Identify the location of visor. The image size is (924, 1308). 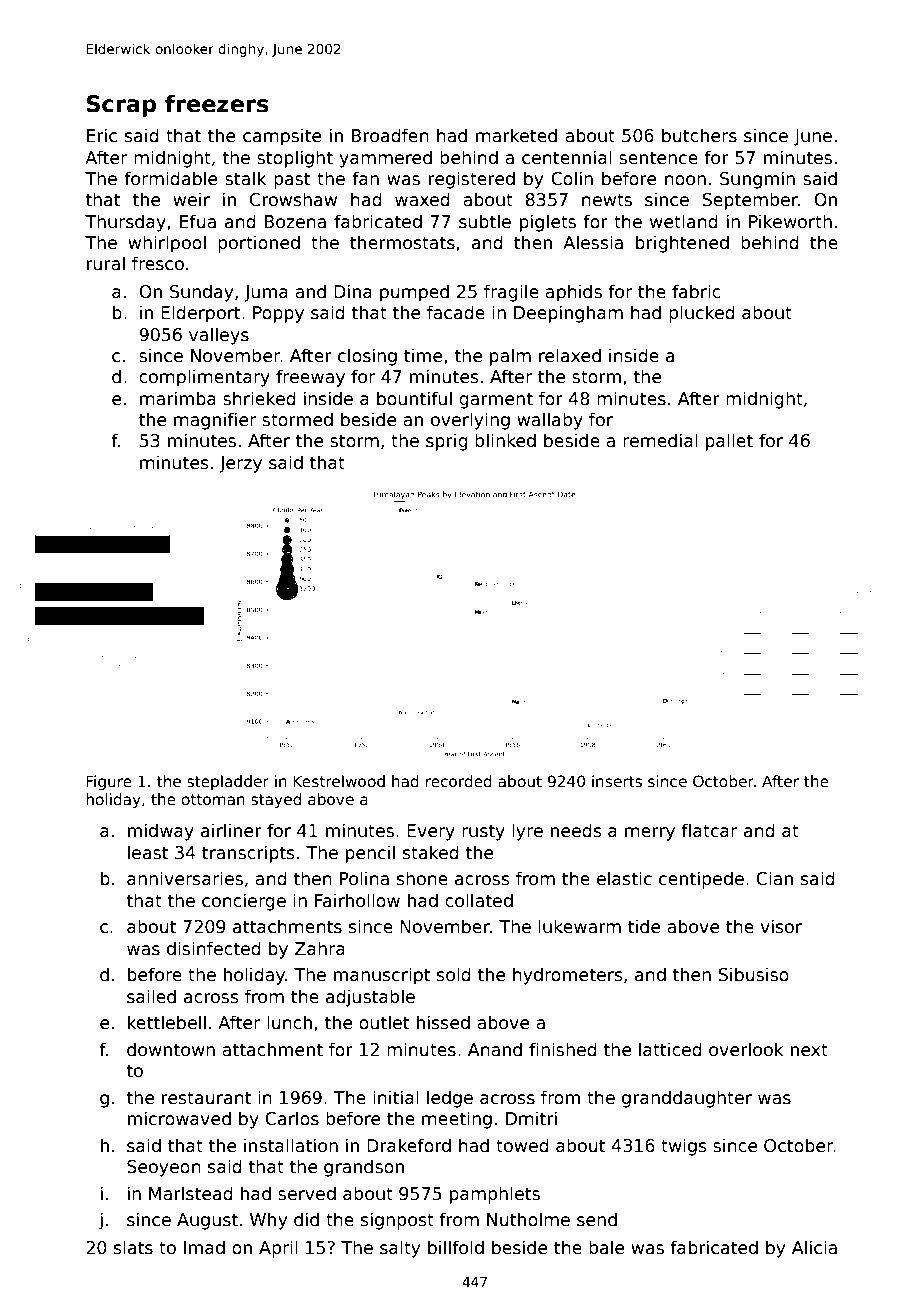
(781, 926).
